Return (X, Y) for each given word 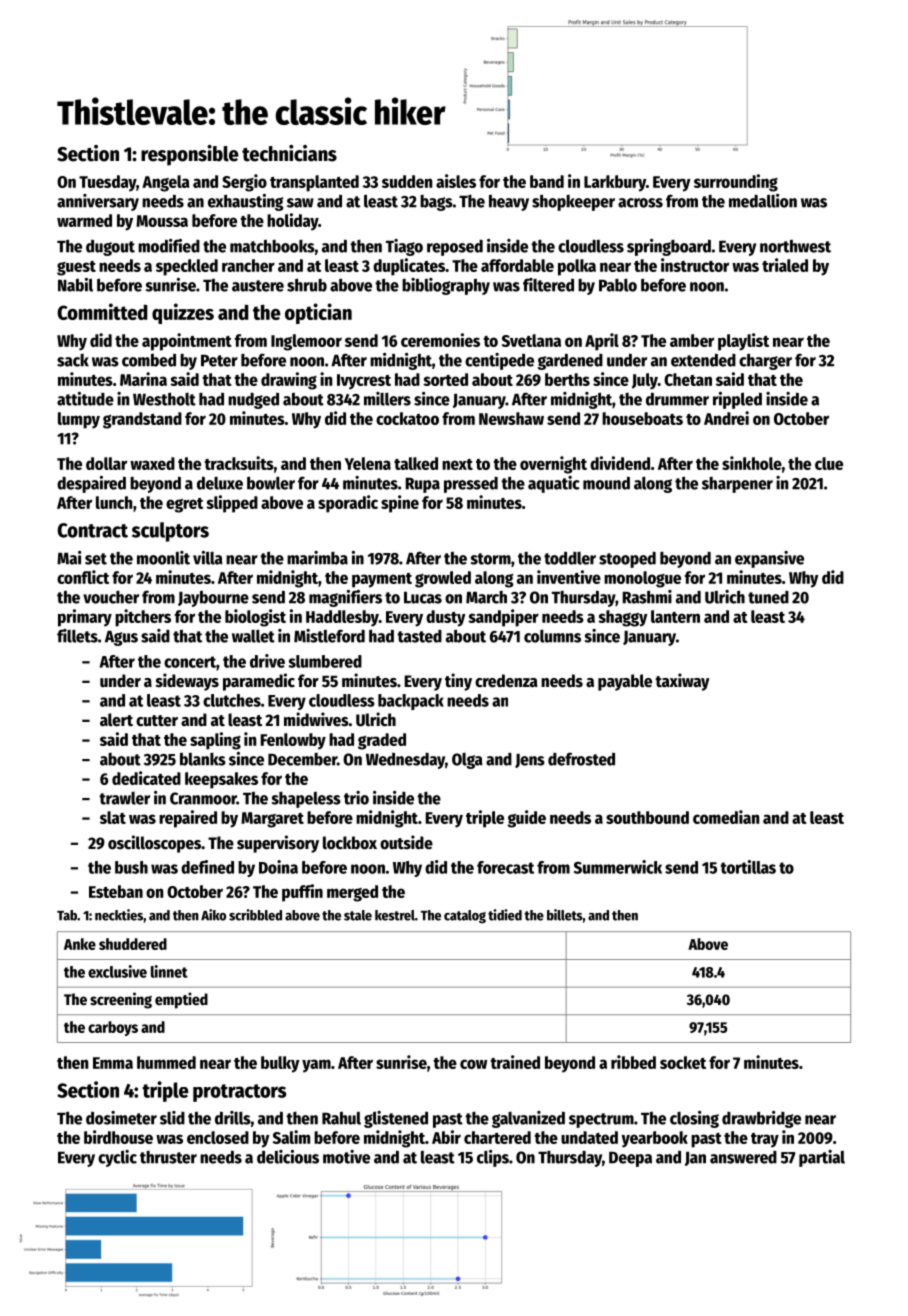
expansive (769, 559)
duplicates (409, 267)
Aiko (213, 915)
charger (765, 361)
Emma (113, 1063)
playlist (743, 342)
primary (85, 618)
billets (565, 915)
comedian (726, 817)
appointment (187, 342)
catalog (465, 916)
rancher (248, 265)
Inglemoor (306, 342)
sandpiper (503, 618)
